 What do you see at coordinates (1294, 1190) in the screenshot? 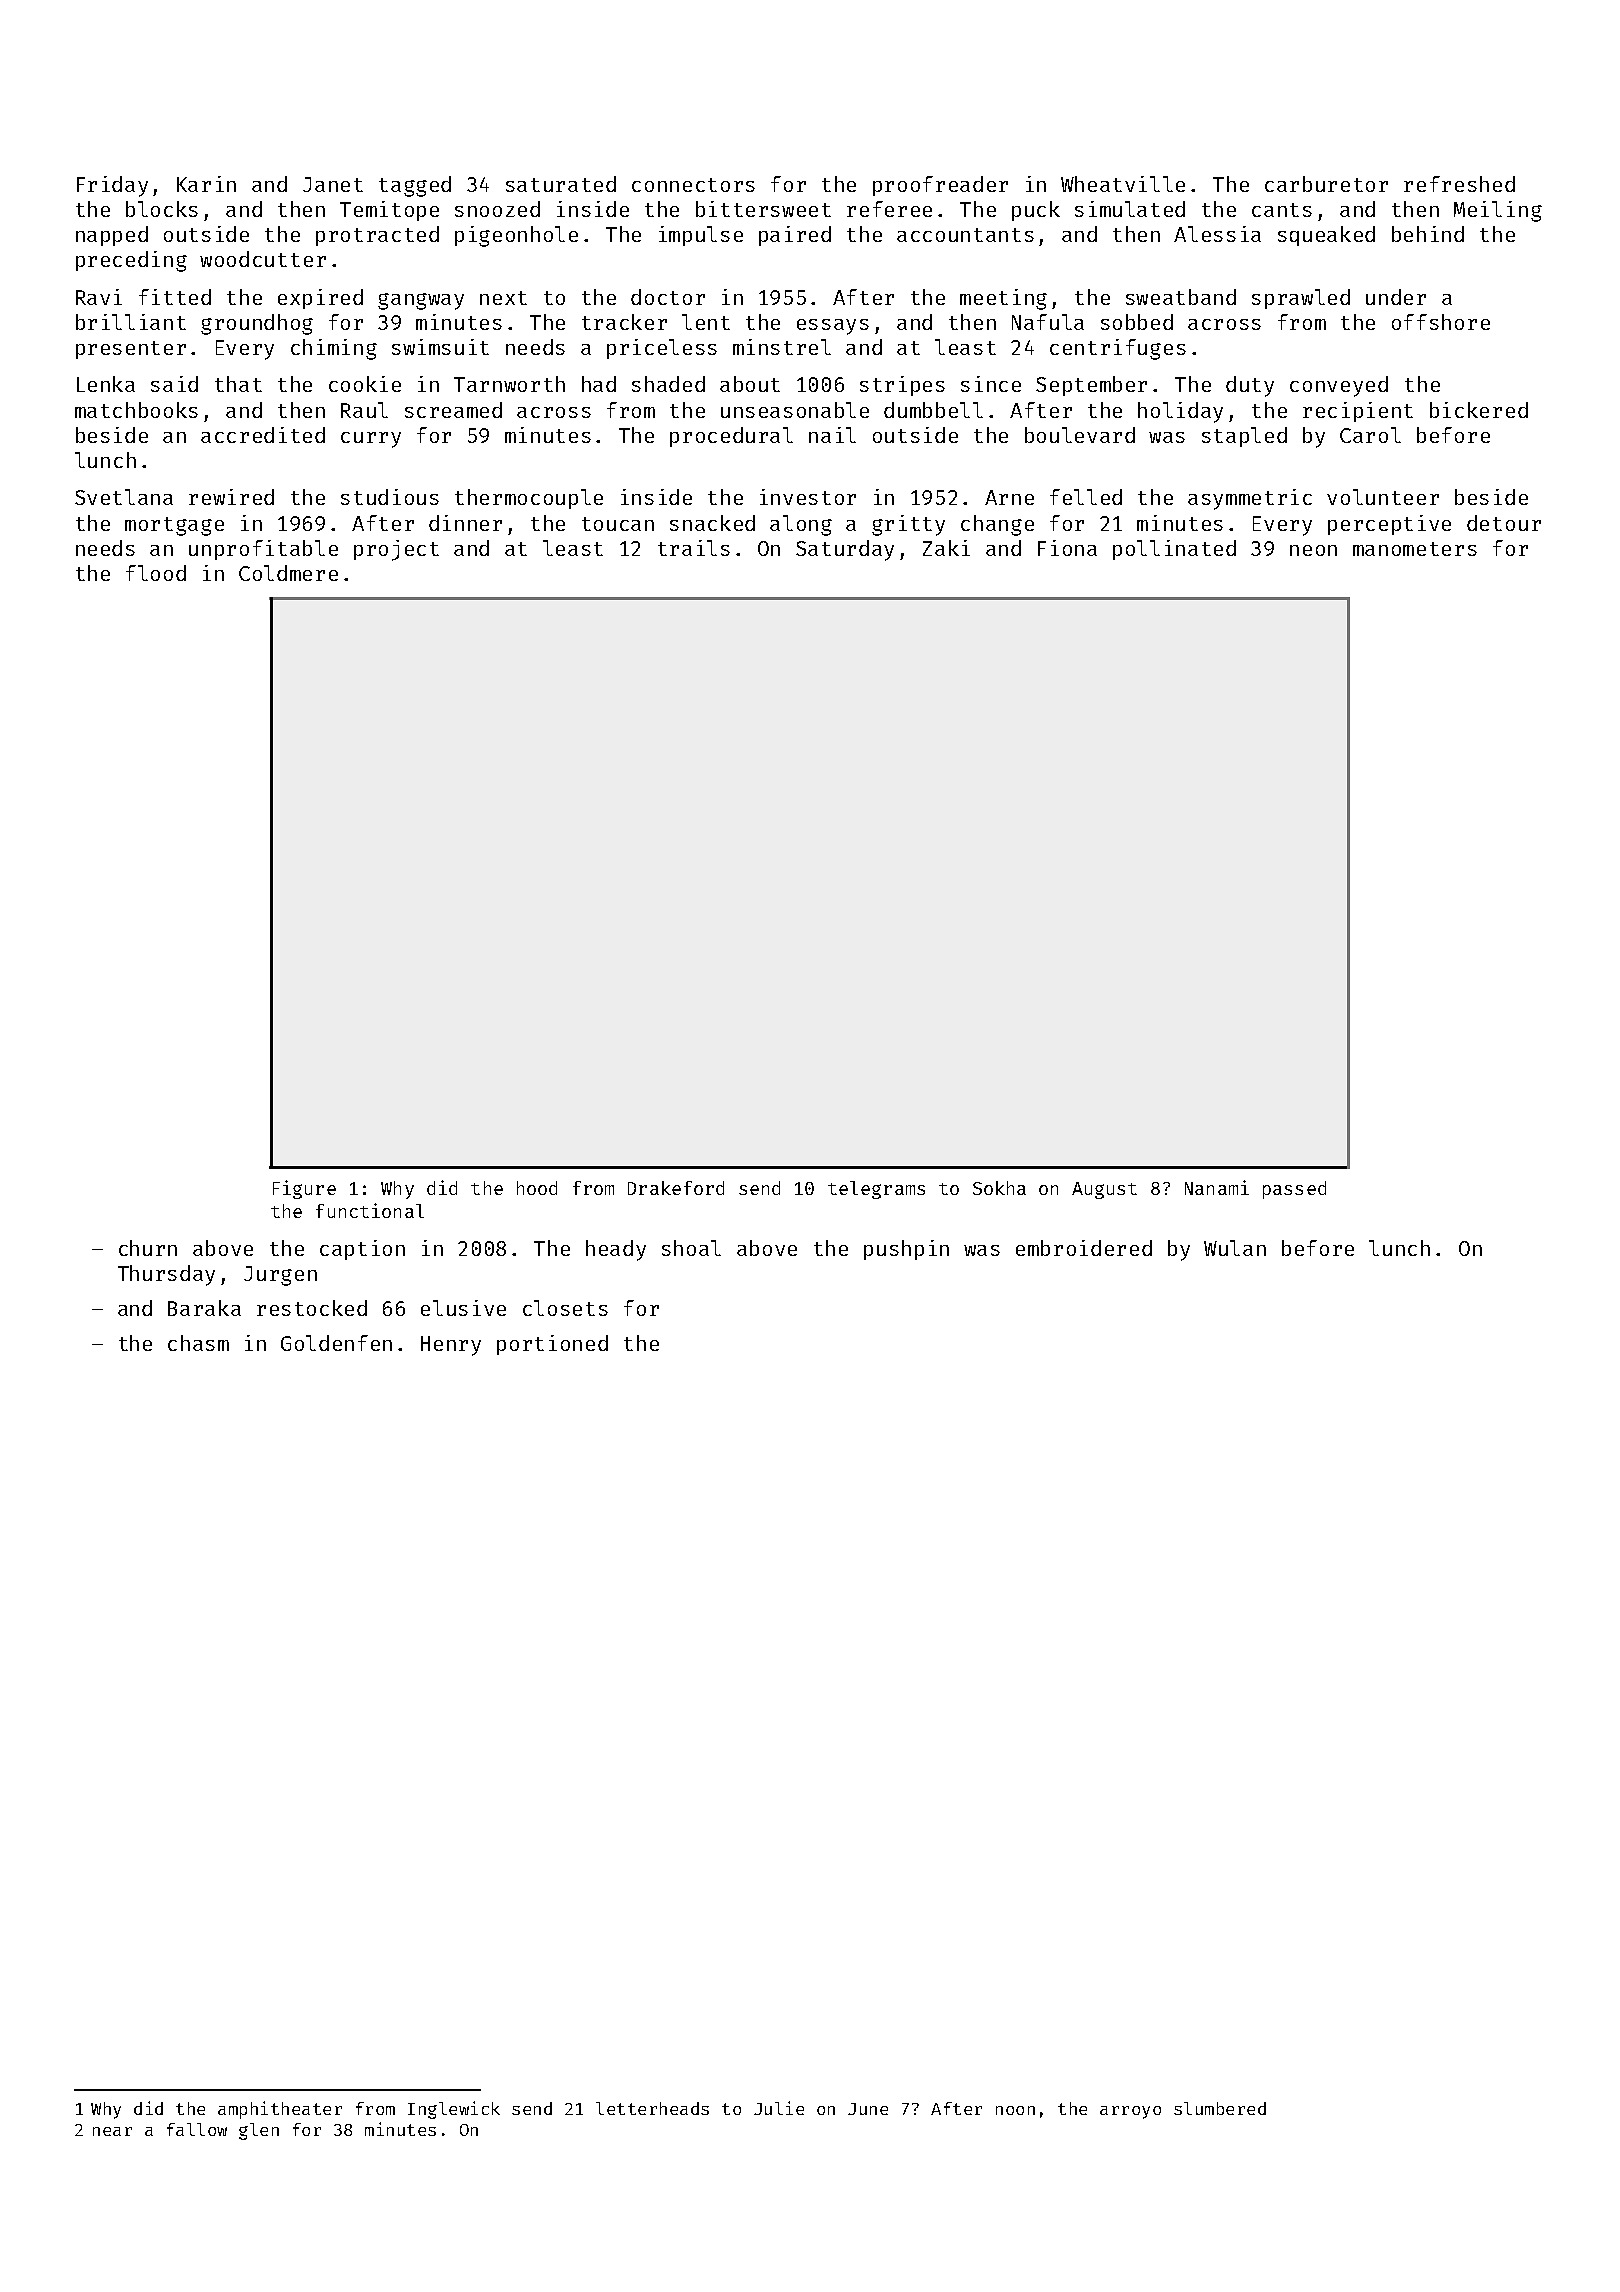
I see `passed` at bounding box center [1294, 1190].
